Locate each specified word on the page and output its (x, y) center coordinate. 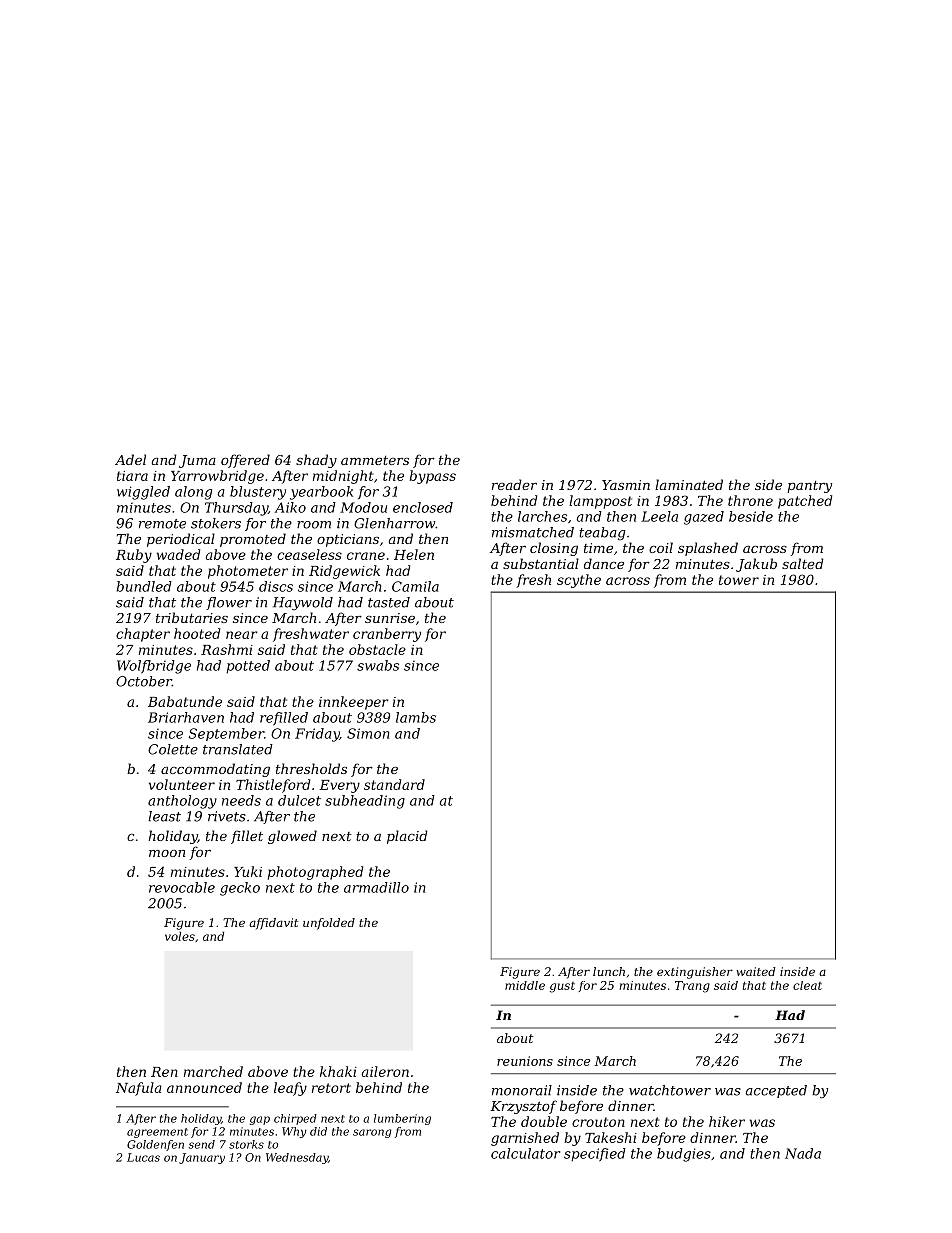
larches (542, 516)
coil (661, 547)
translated (238, 749)
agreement (157, 1133)
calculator (525, 1153)
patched (805, 502)
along (193, 493)
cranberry (387, 635)
